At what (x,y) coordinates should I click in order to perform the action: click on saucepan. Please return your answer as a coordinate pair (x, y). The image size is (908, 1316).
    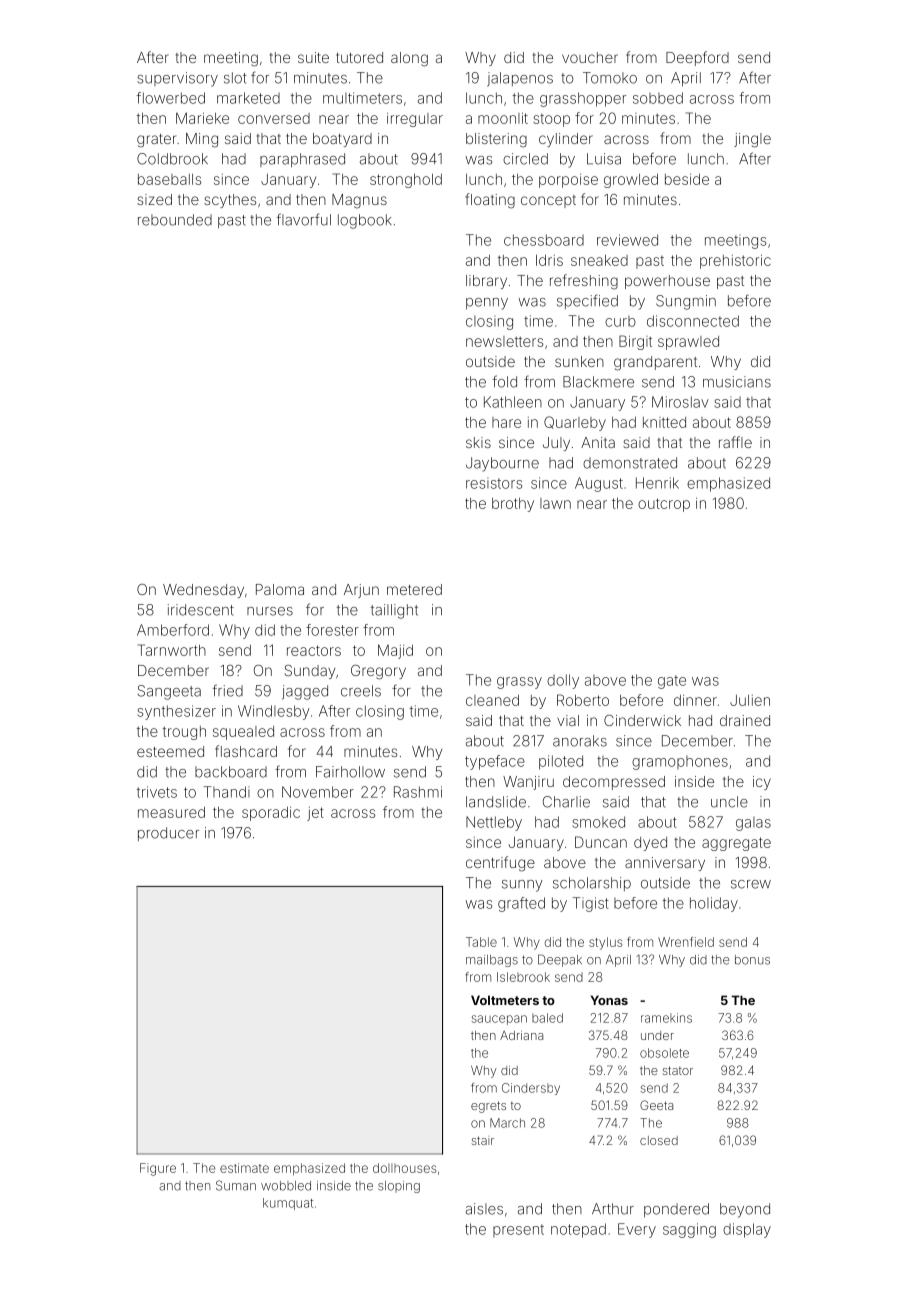
    Looking at the image, I should click on (499, 1020).
